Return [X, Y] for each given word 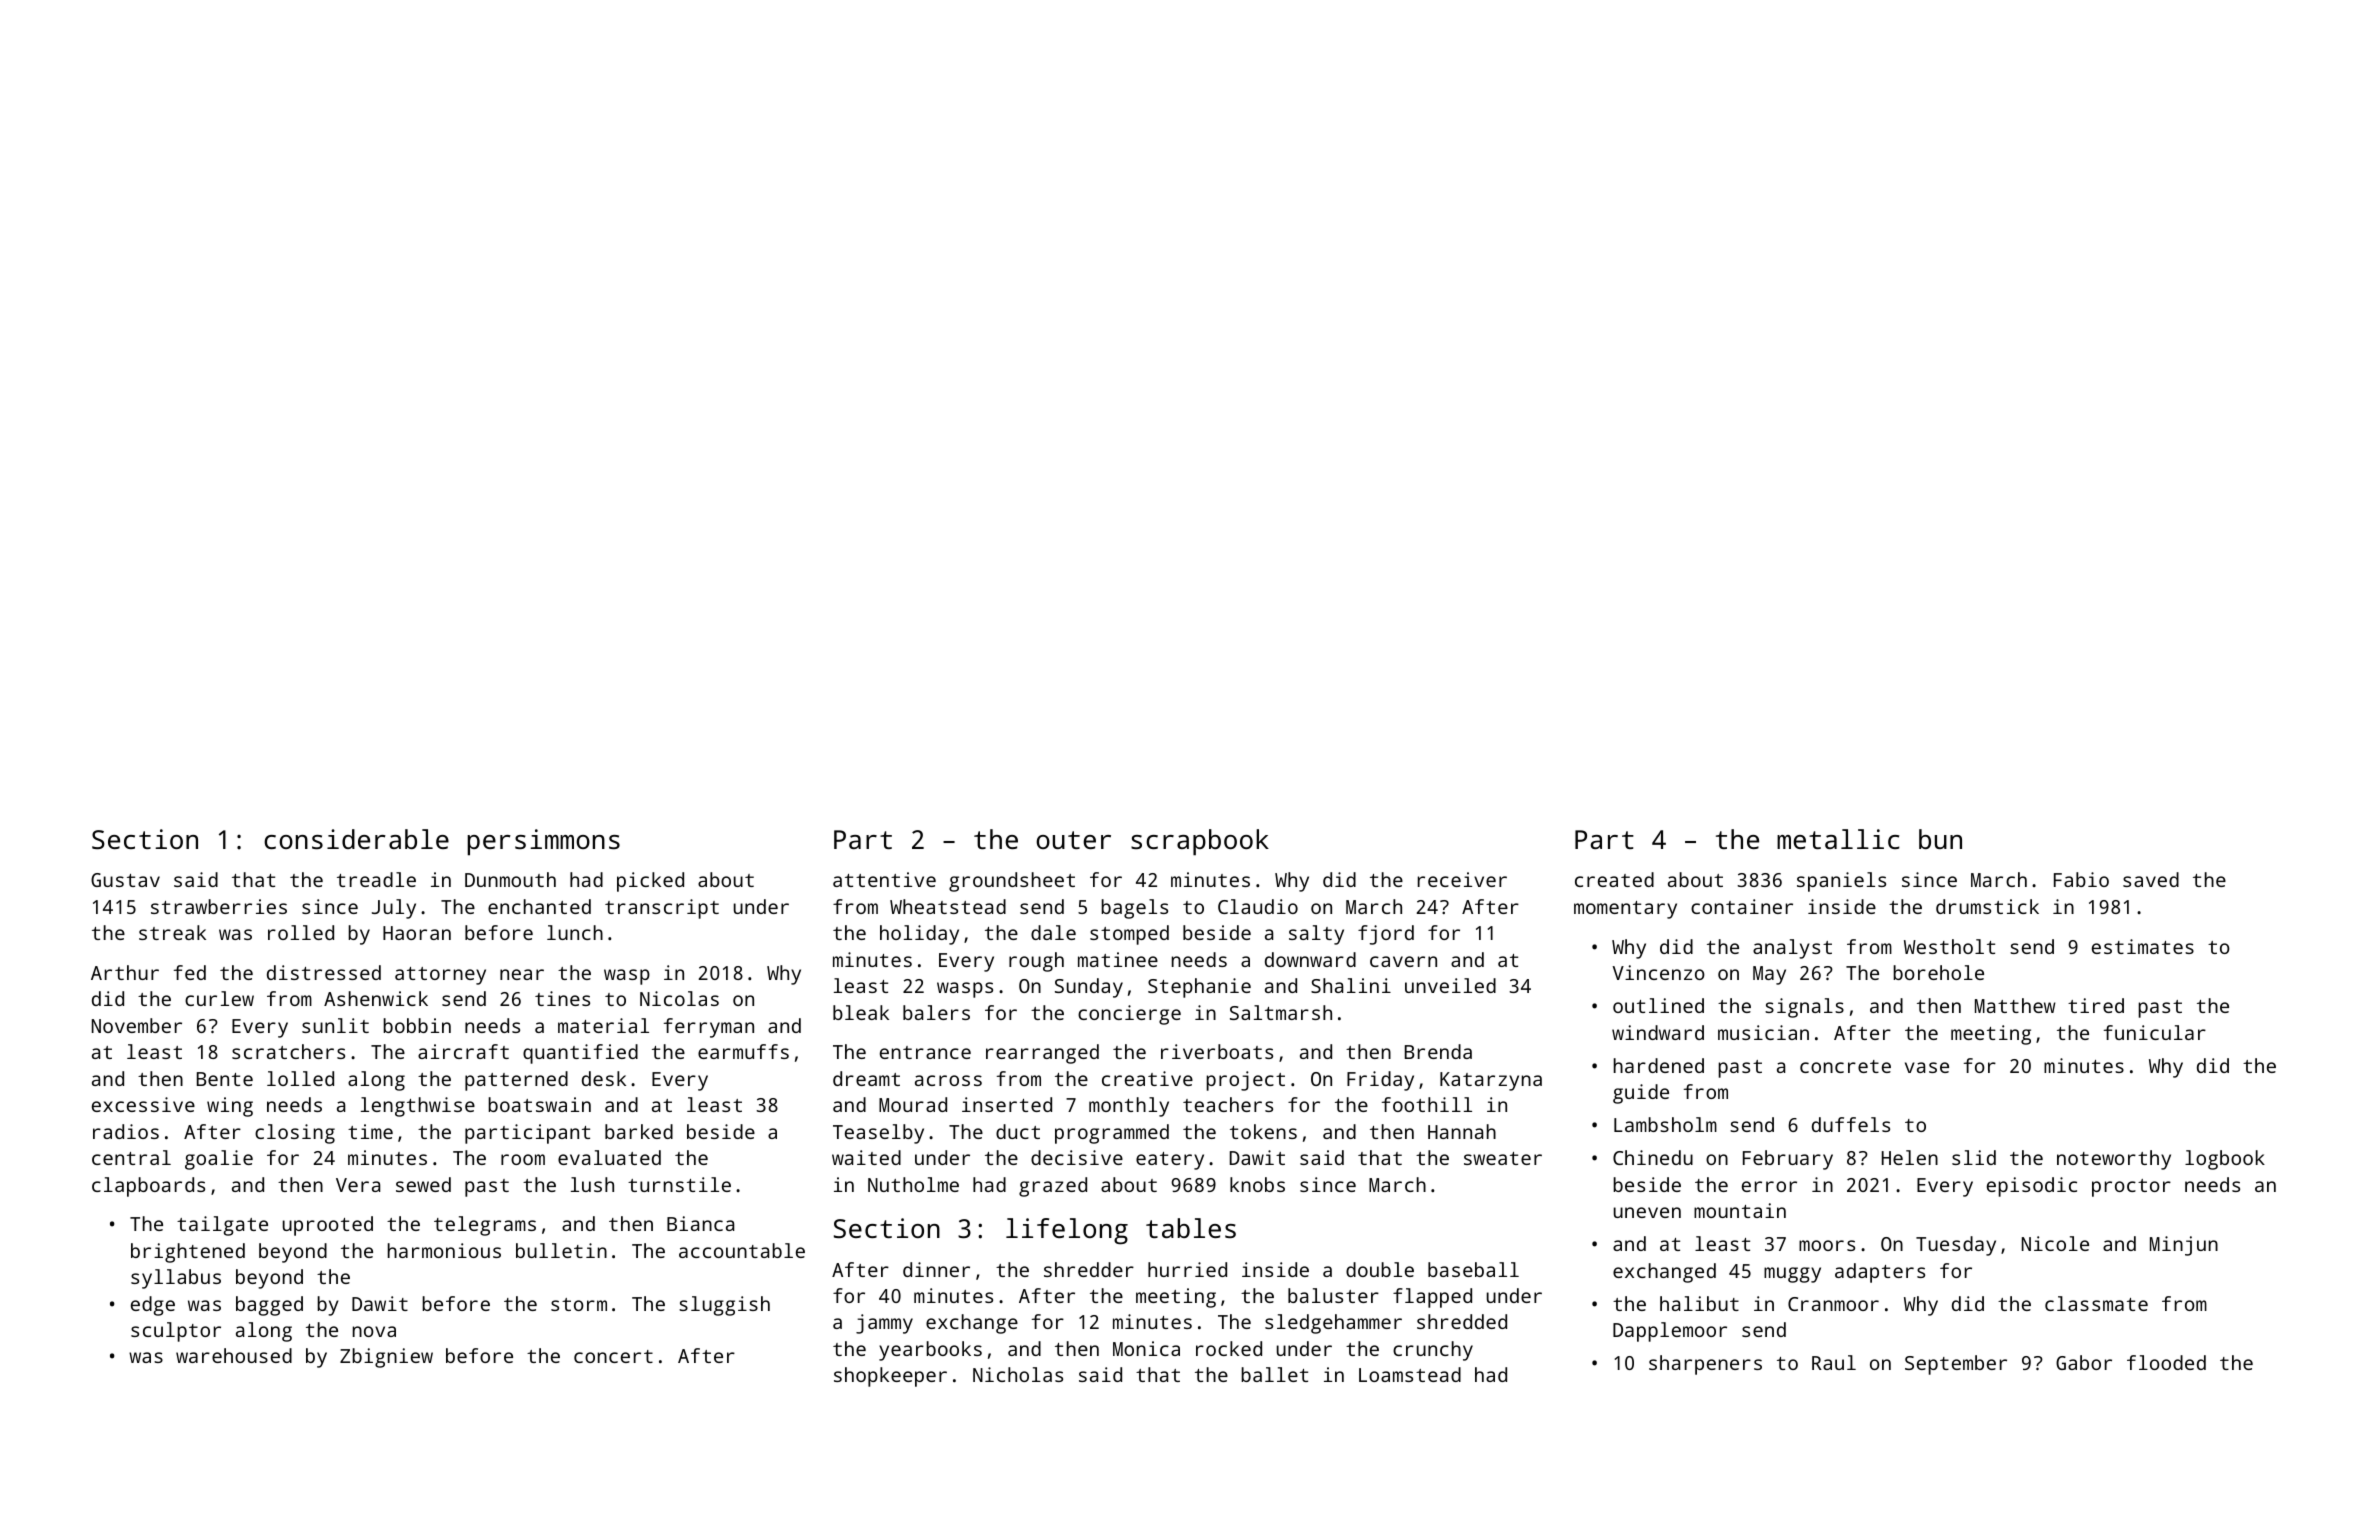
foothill [1427, 1104]
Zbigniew [386, 1358]
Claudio [1258, 906]
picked [650, 882]
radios [126, 1131]
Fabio [2081, 879]
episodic [2032, 1187]
